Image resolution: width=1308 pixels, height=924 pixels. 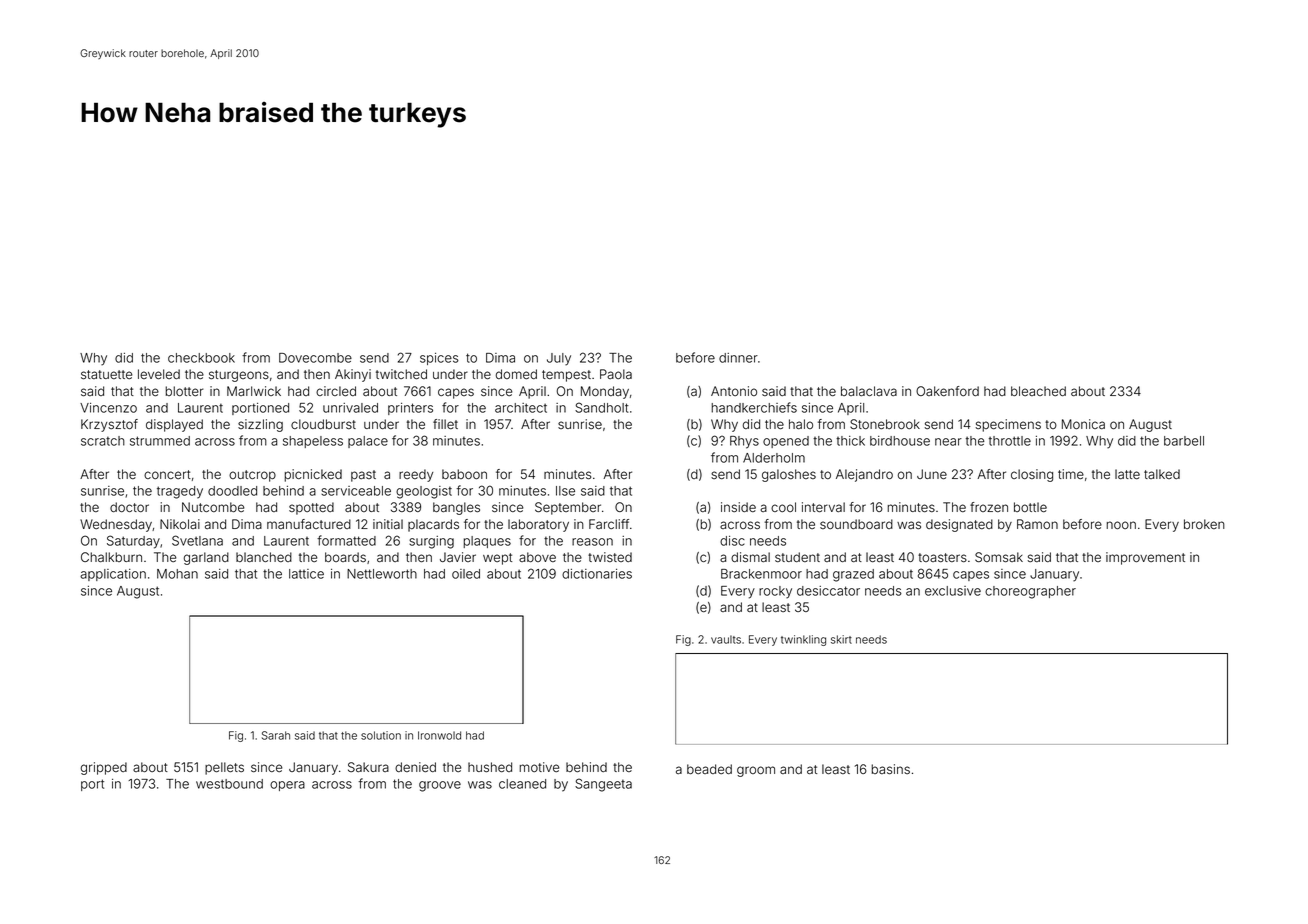 I want to click on groove, so click(x=440, y=786).
